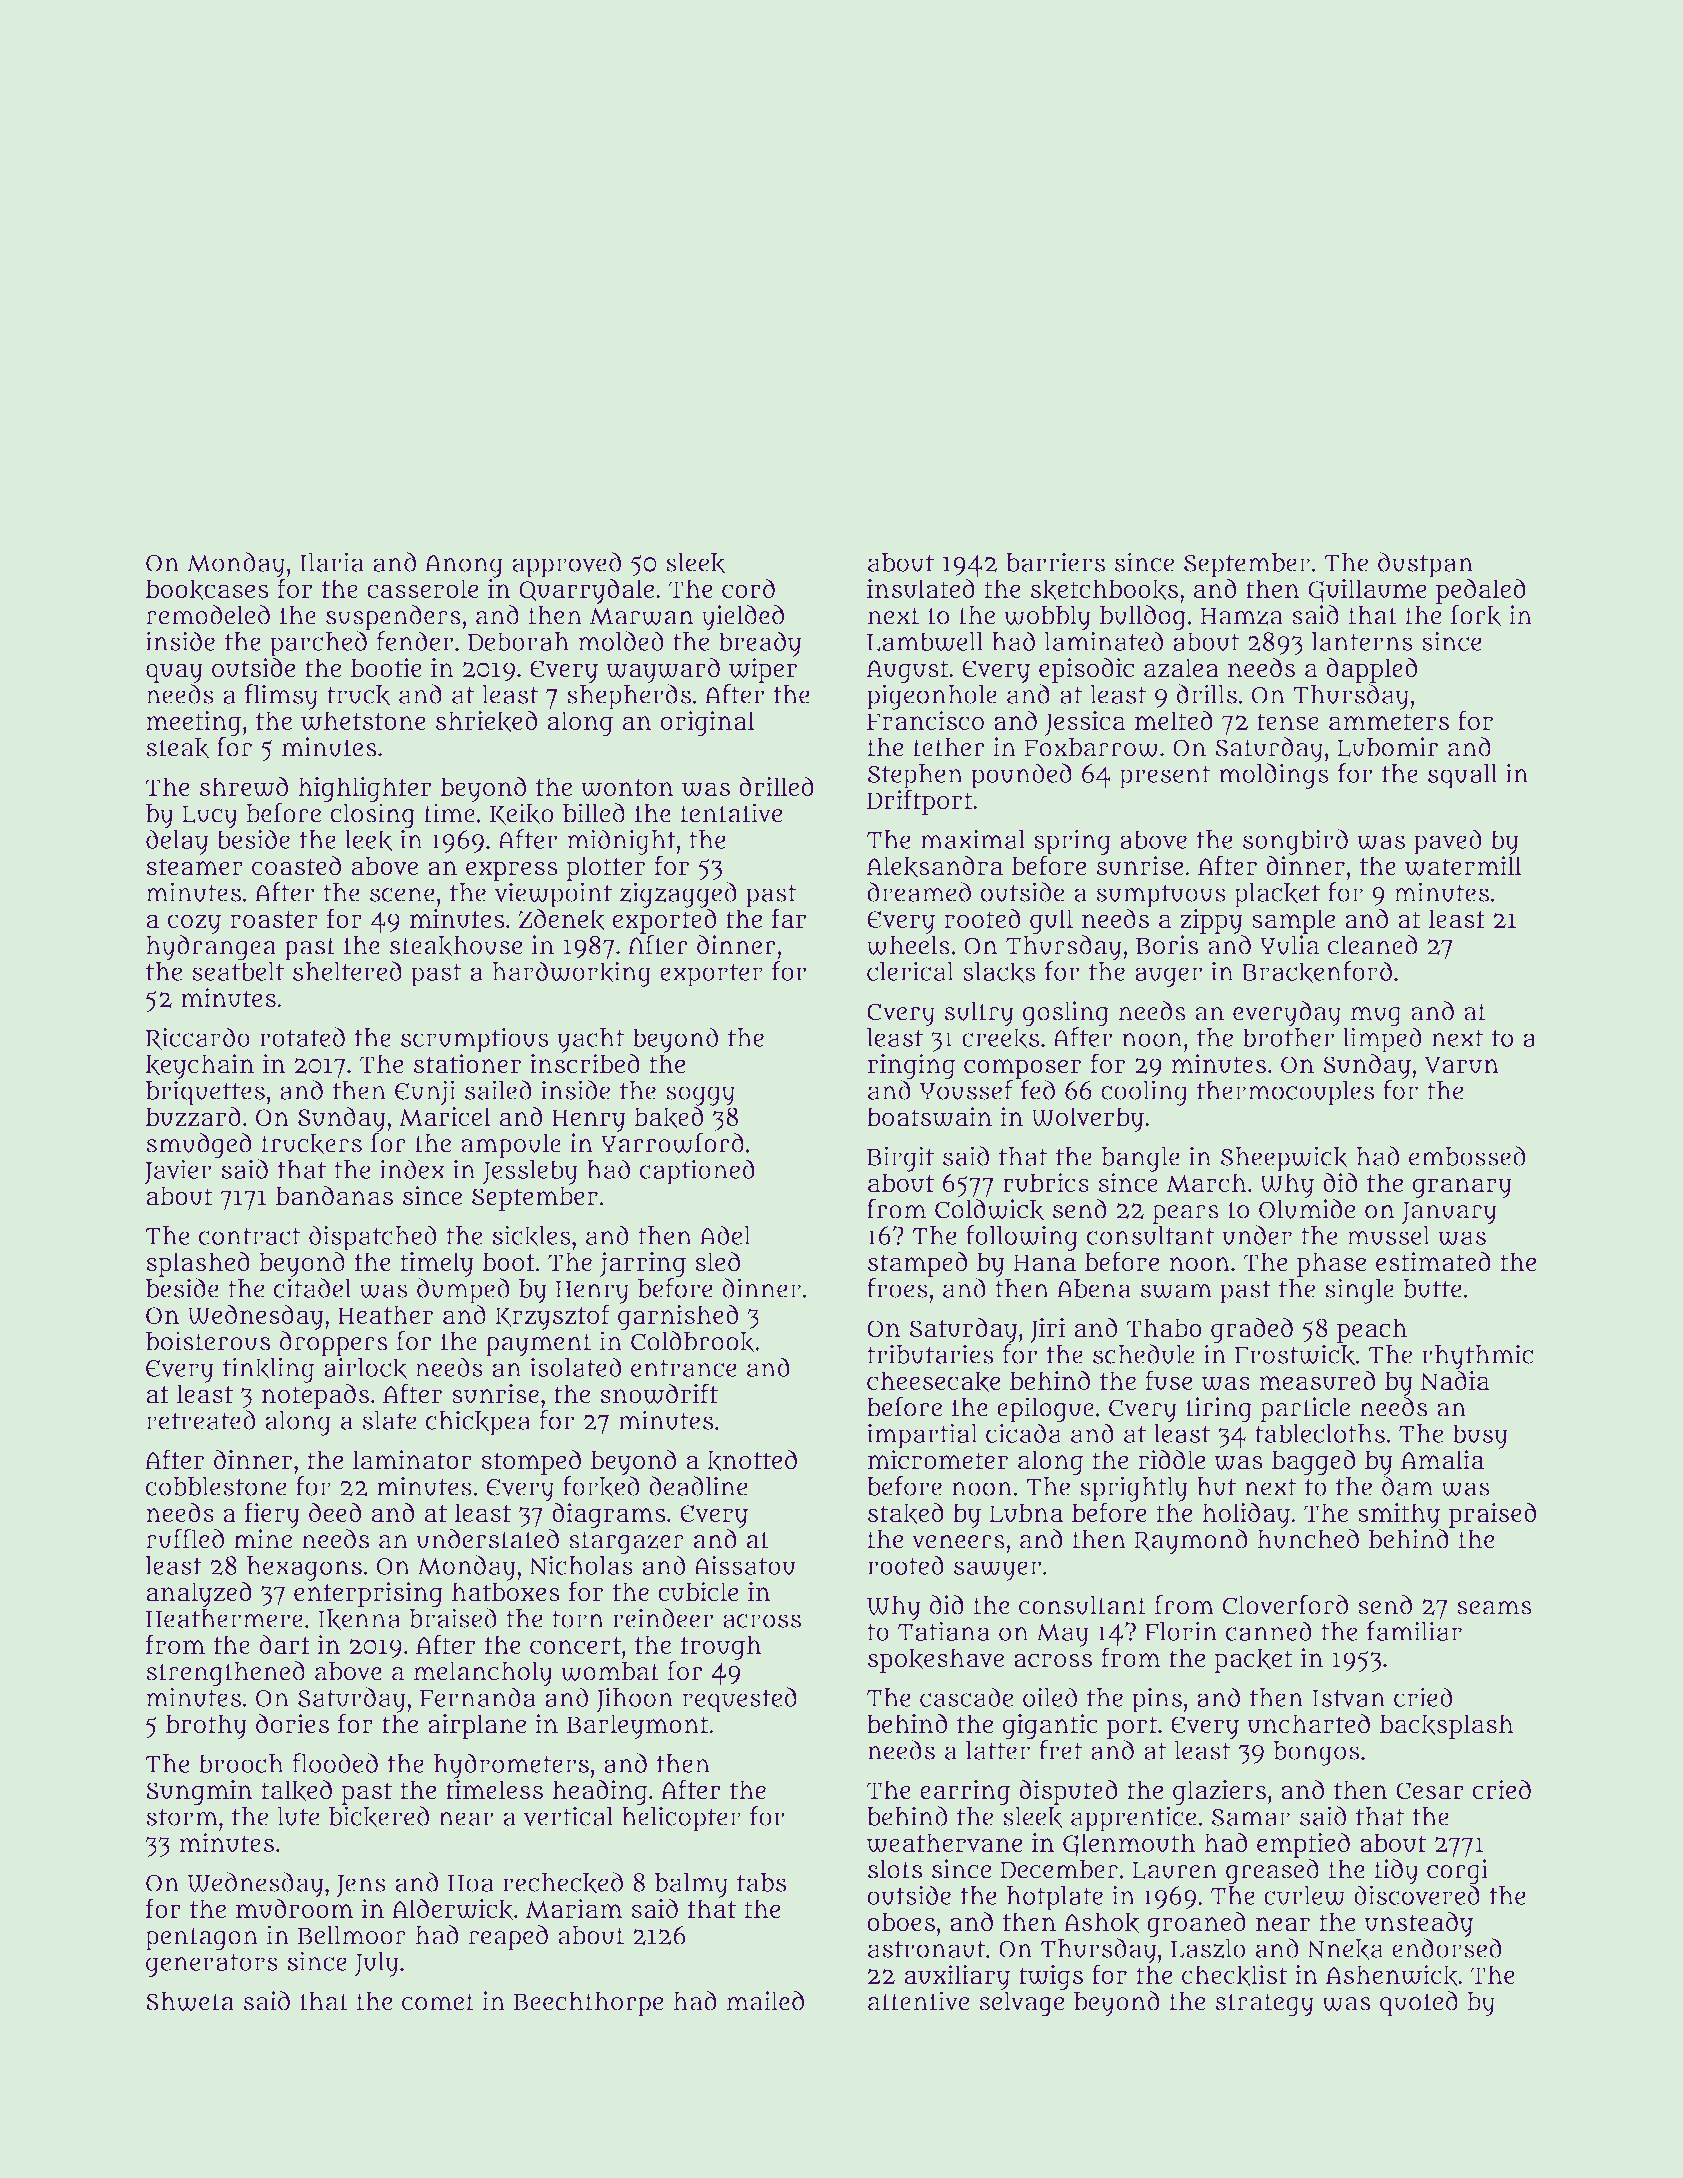 The image size is (1683, 2178). What do you see at coordinates (966, 1697) in the screenshot?
I see `cascade` at bounding box center [966, 1697].
